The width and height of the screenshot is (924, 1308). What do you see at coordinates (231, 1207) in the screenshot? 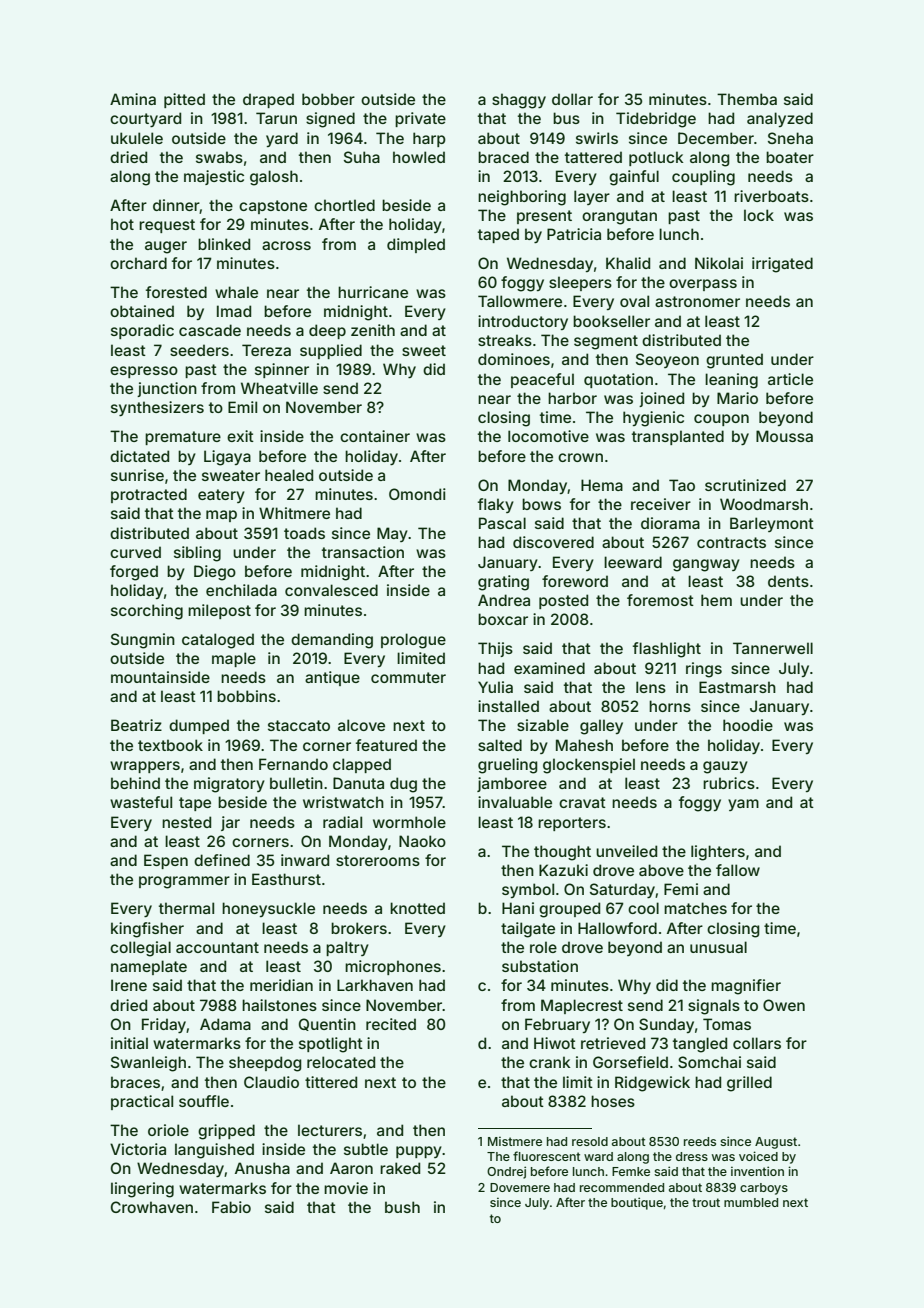
I see `Fabio` at bounding box center [231, 1207].
